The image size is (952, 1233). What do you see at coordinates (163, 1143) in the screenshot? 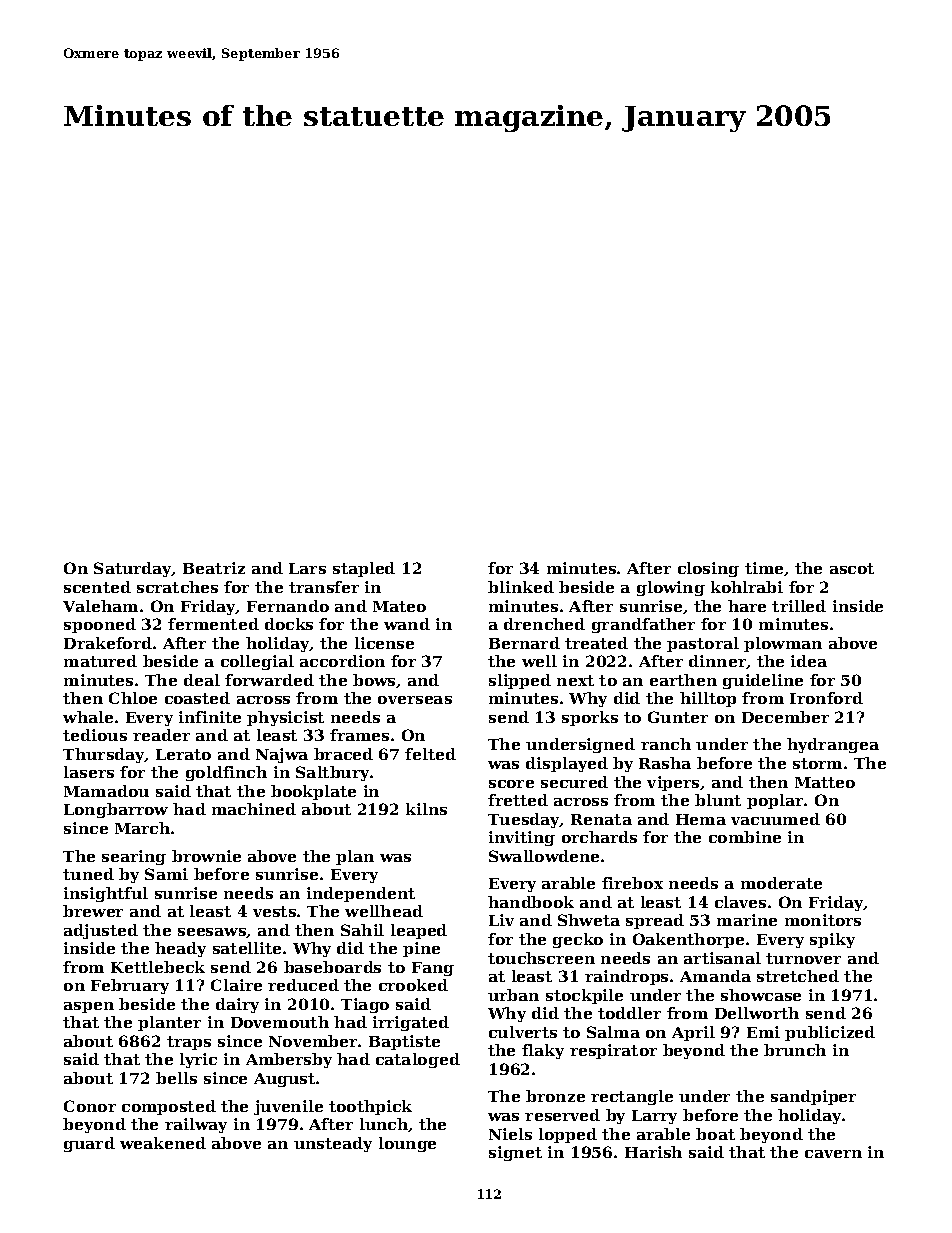
I see `weakened` at bounding box center [163, 1143].
